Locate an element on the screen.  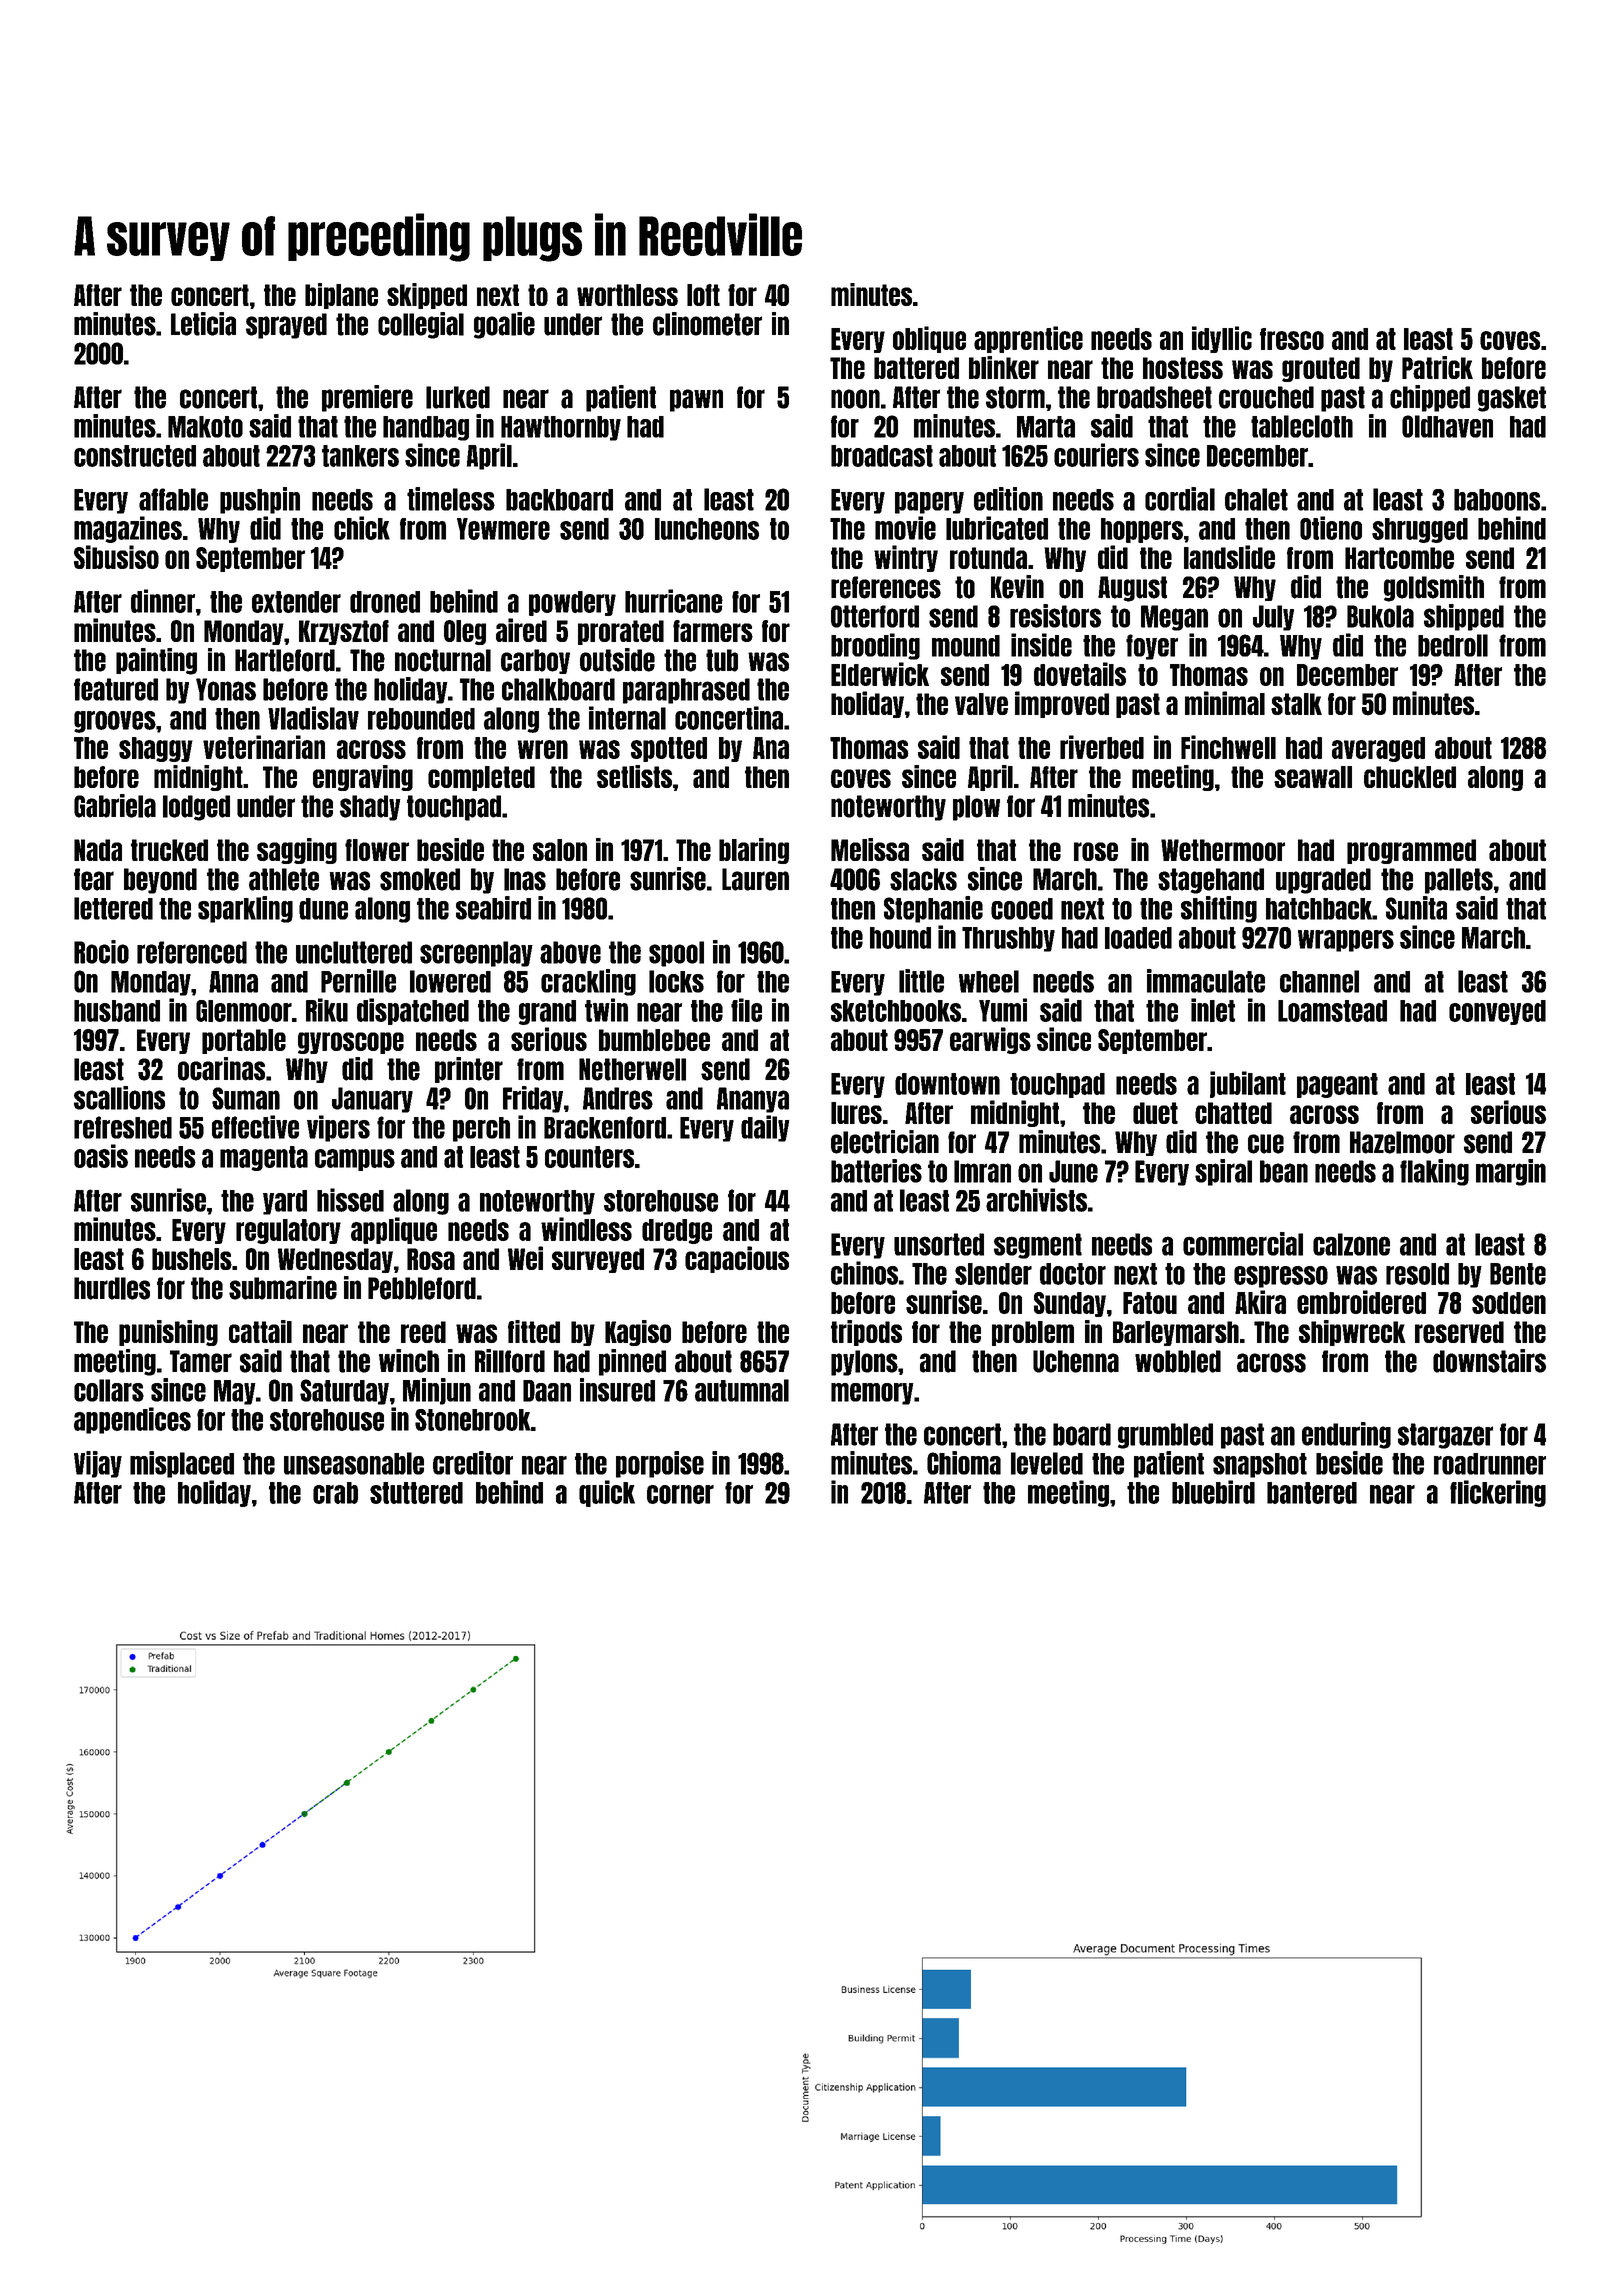
loft is located at coordinates (703, 295).
